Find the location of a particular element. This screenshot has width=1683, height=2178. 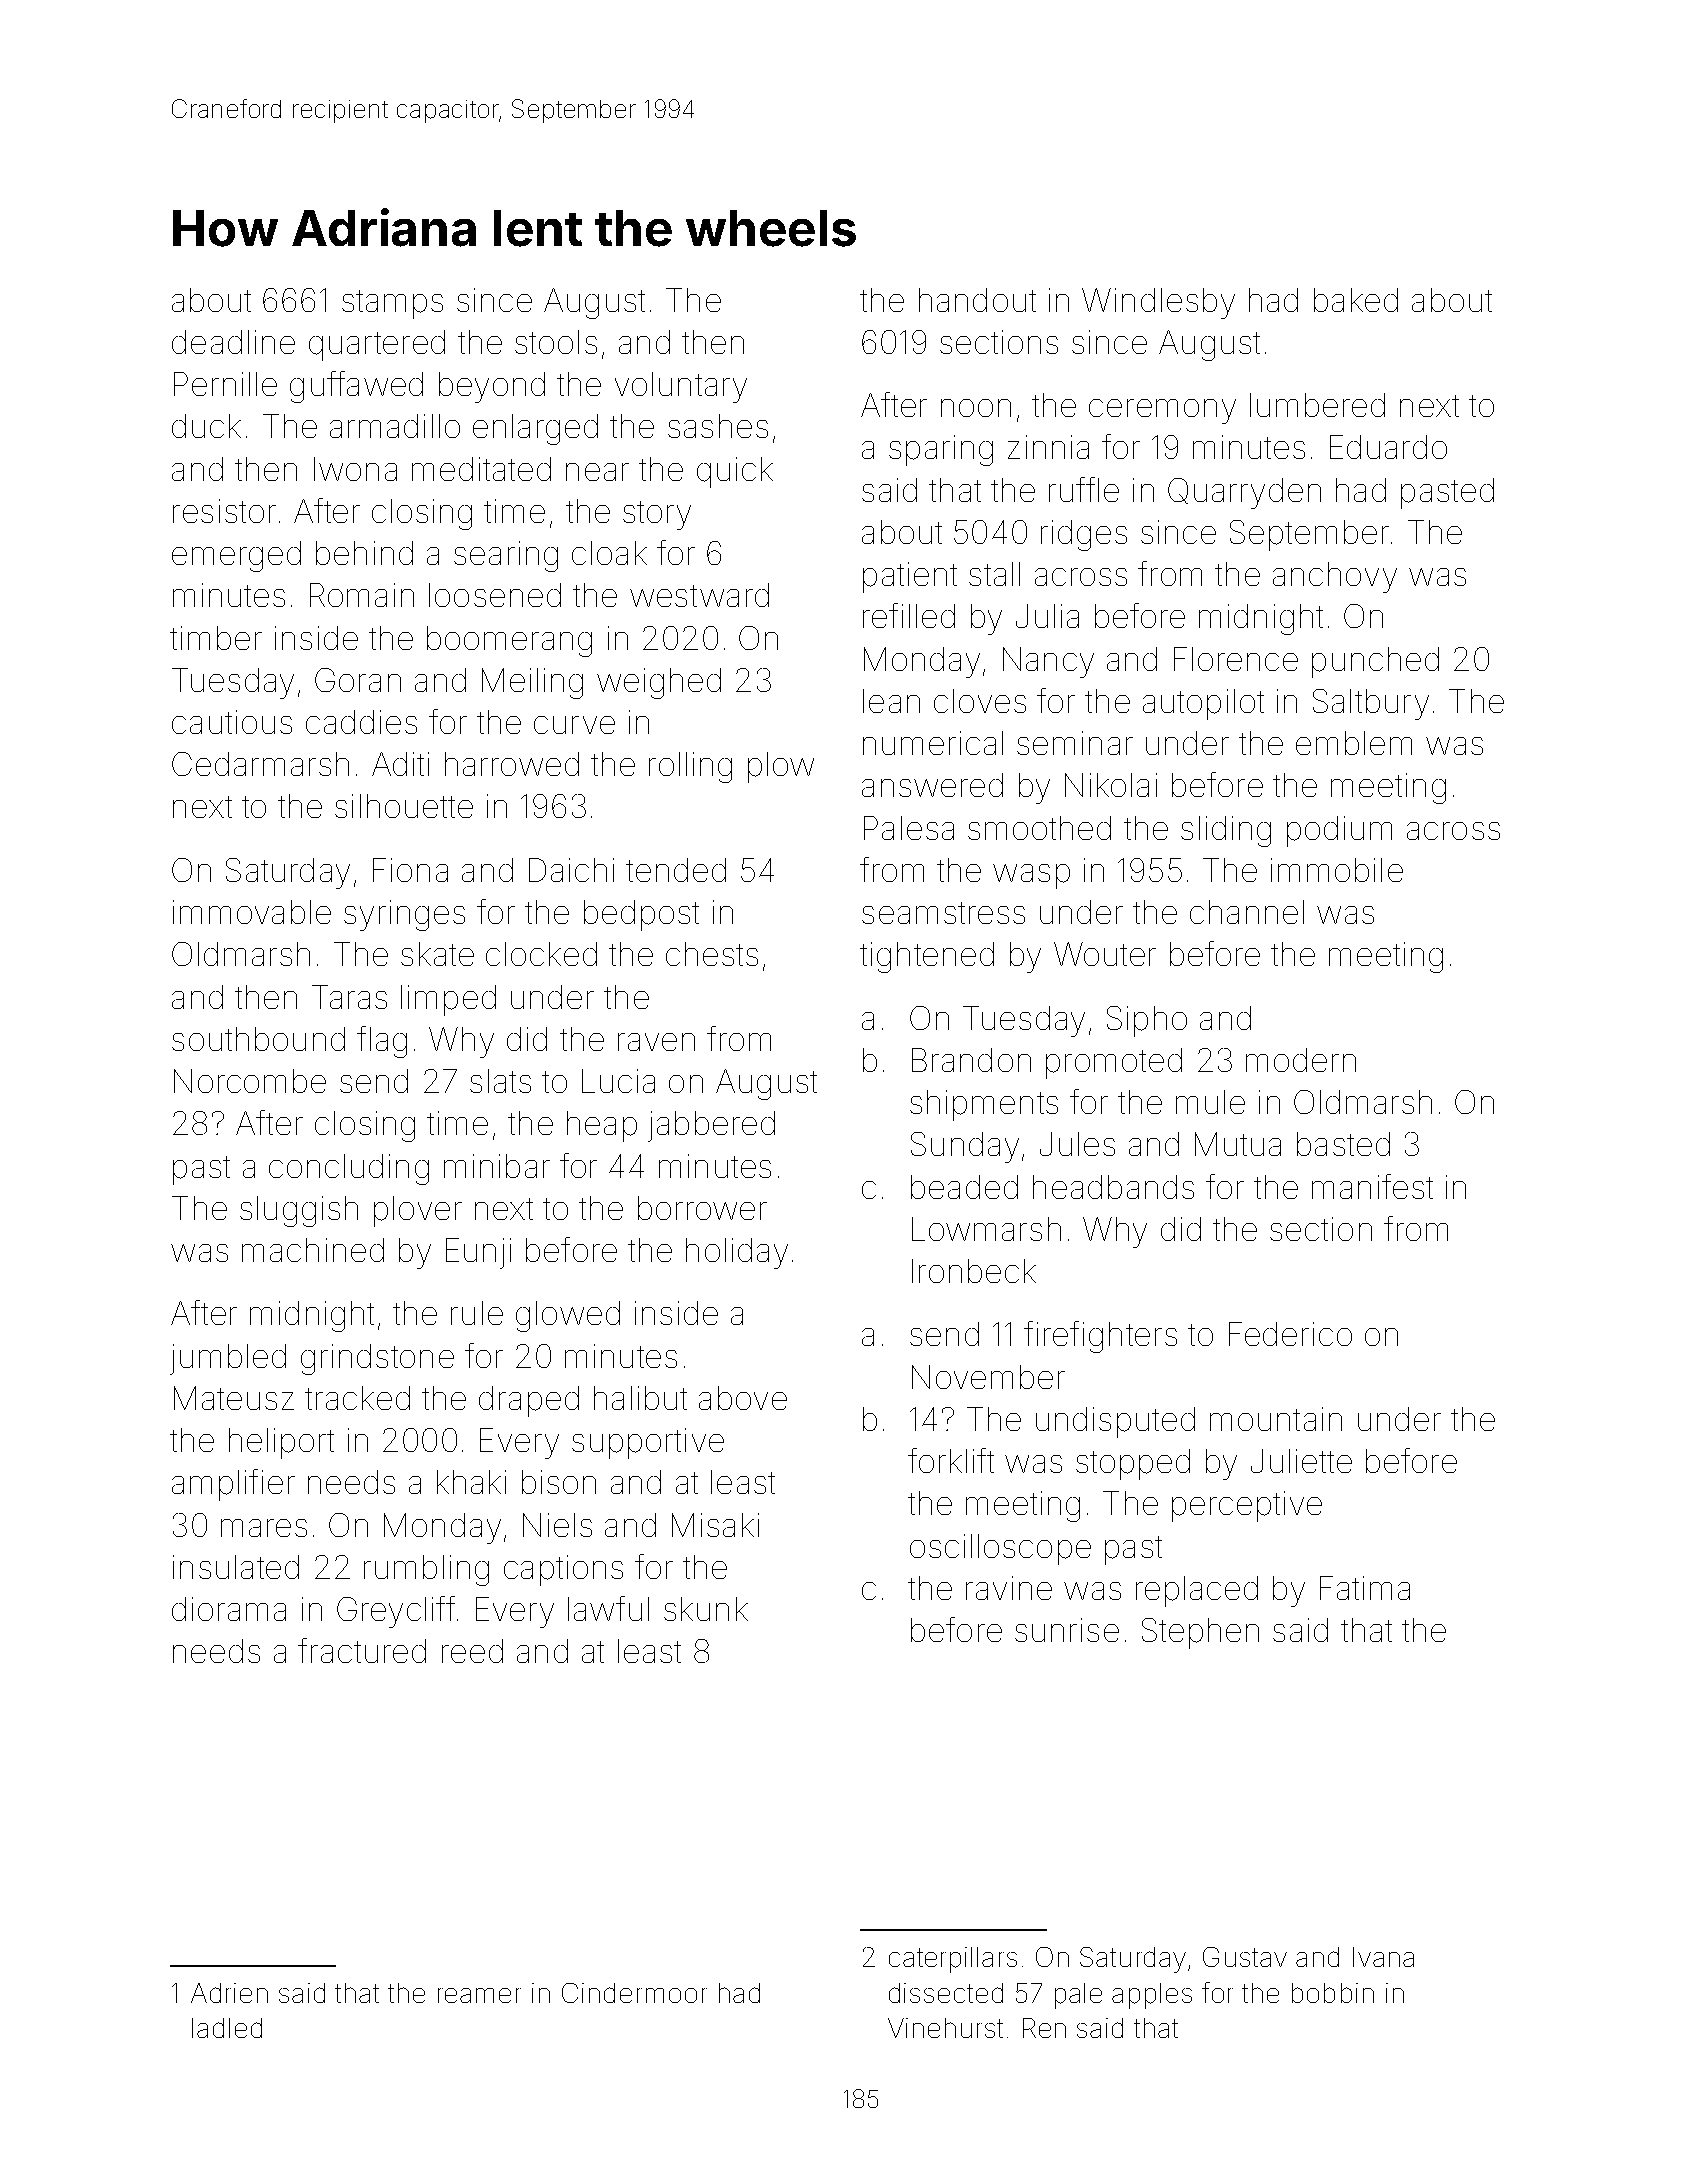

resistor is located at coordinates (224, 511).
